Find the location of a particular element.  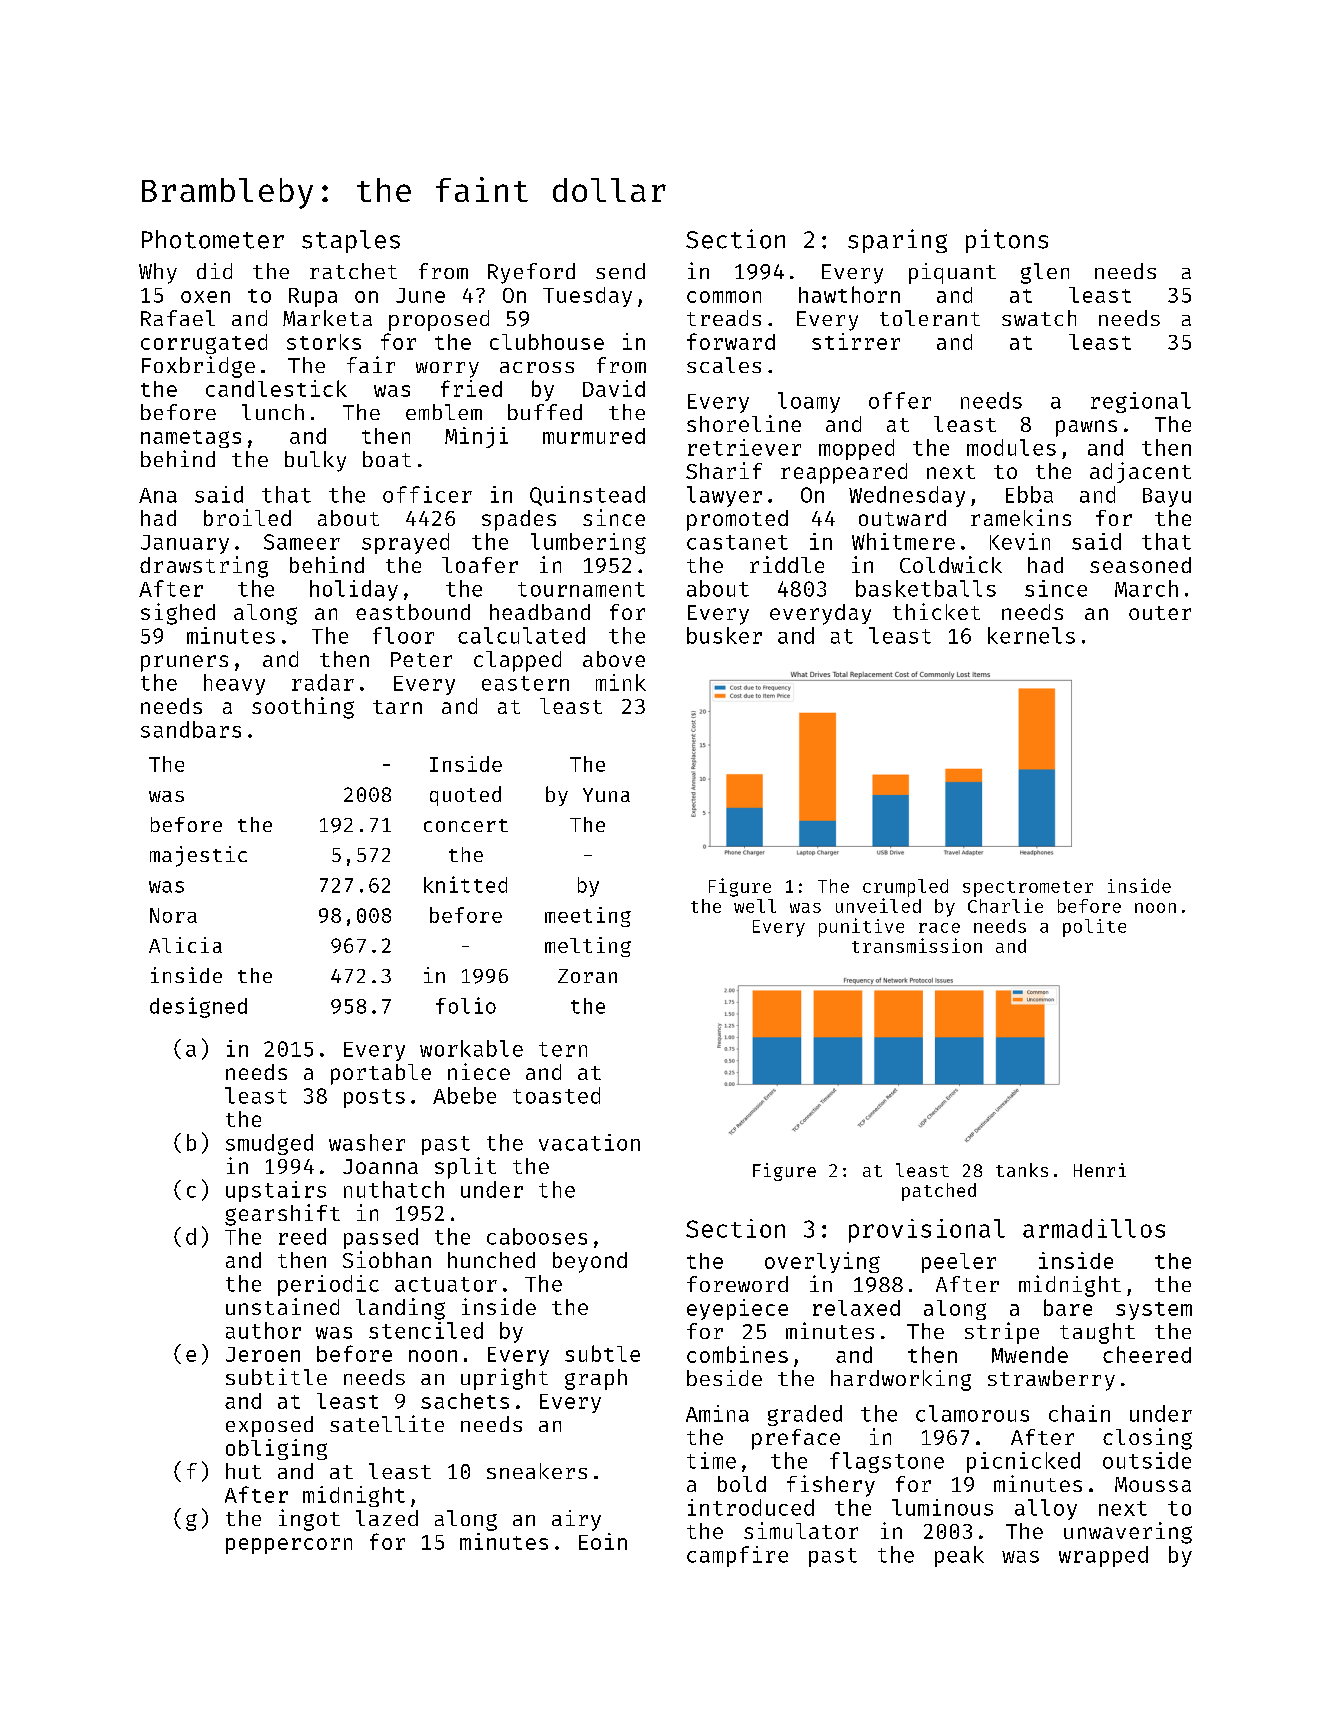

vacation is located at coordinates (589, 1142).
